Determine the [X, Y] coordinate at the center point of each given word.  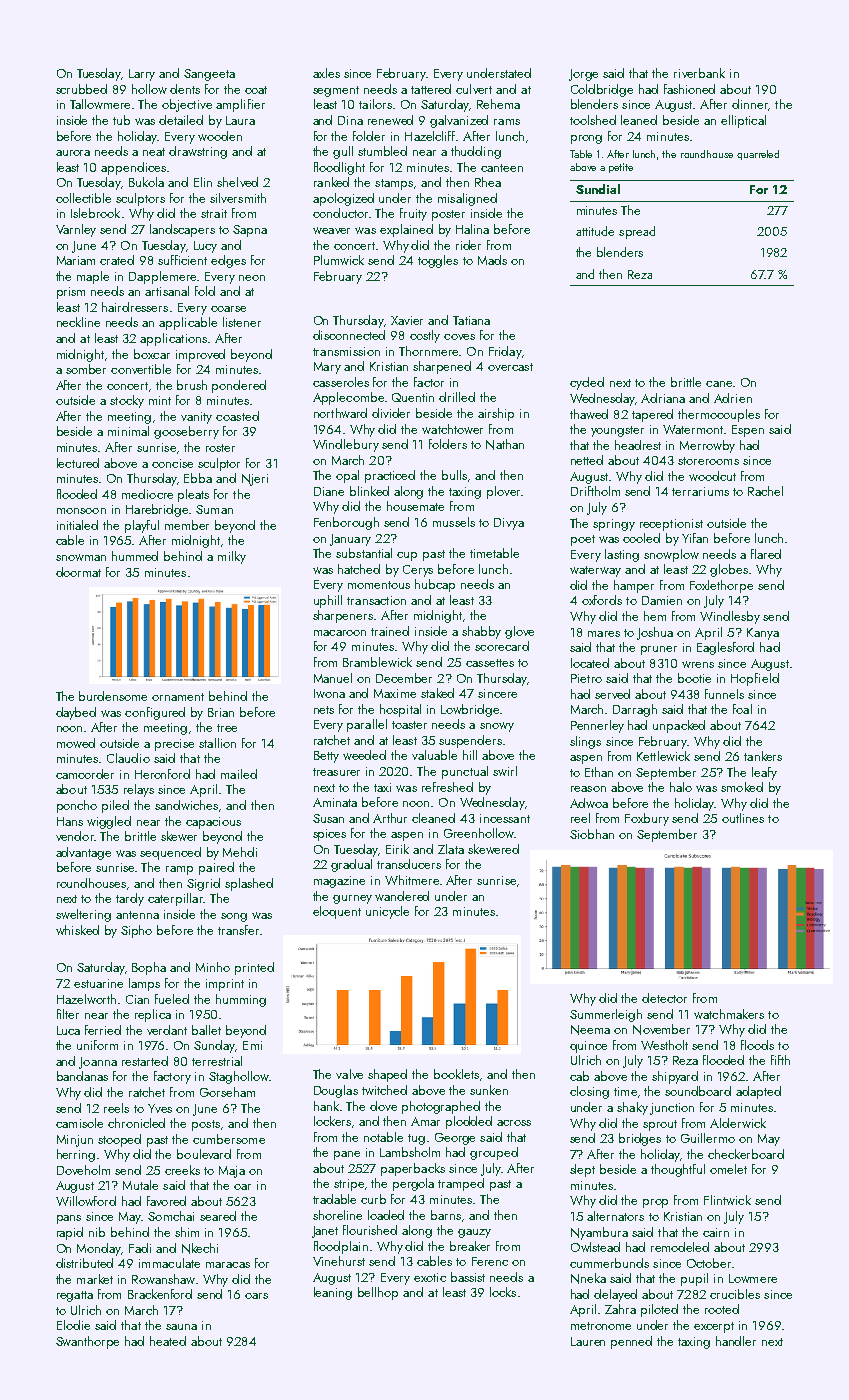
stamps [394, 184]
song [234, 917]
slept [582, 1170]
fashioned [689, 89]
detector [664, 998]
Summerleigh [606, 1015]
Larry [142, 75]
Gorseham [227, 1092]
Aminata [335, 802]
